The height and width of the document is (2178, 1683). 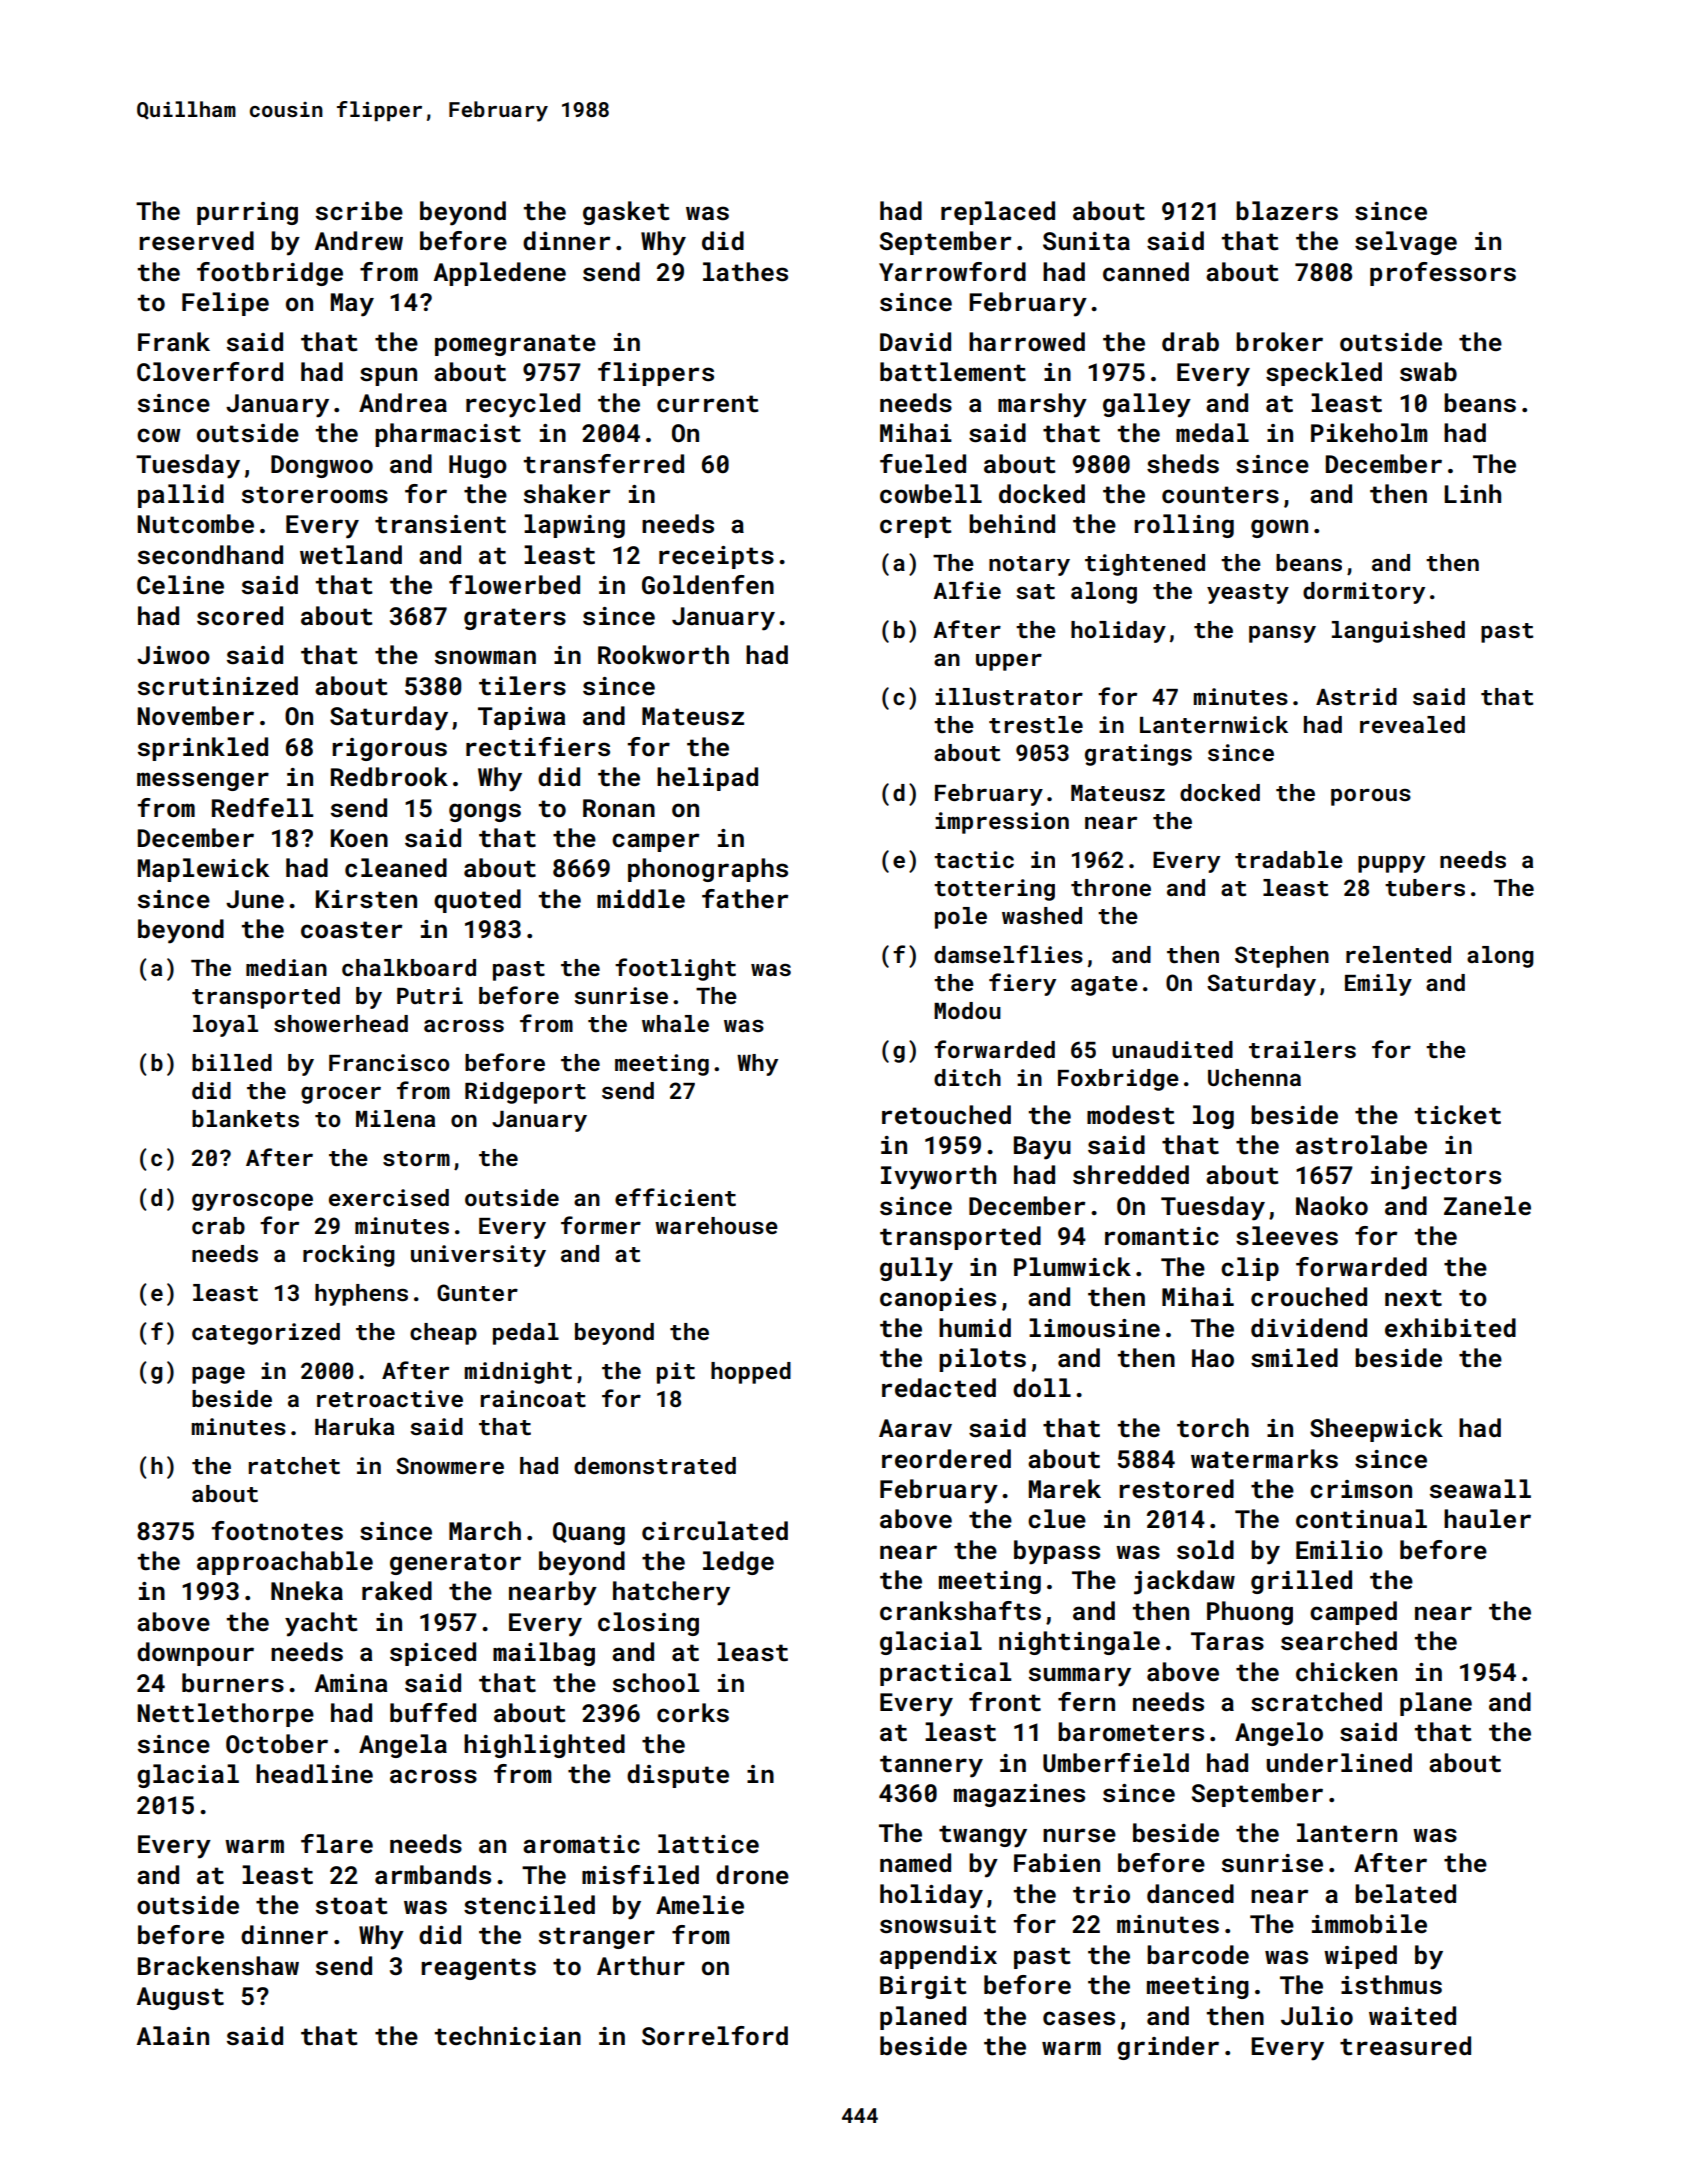 I want to click on blazers, so click(x=1287, y=211).
